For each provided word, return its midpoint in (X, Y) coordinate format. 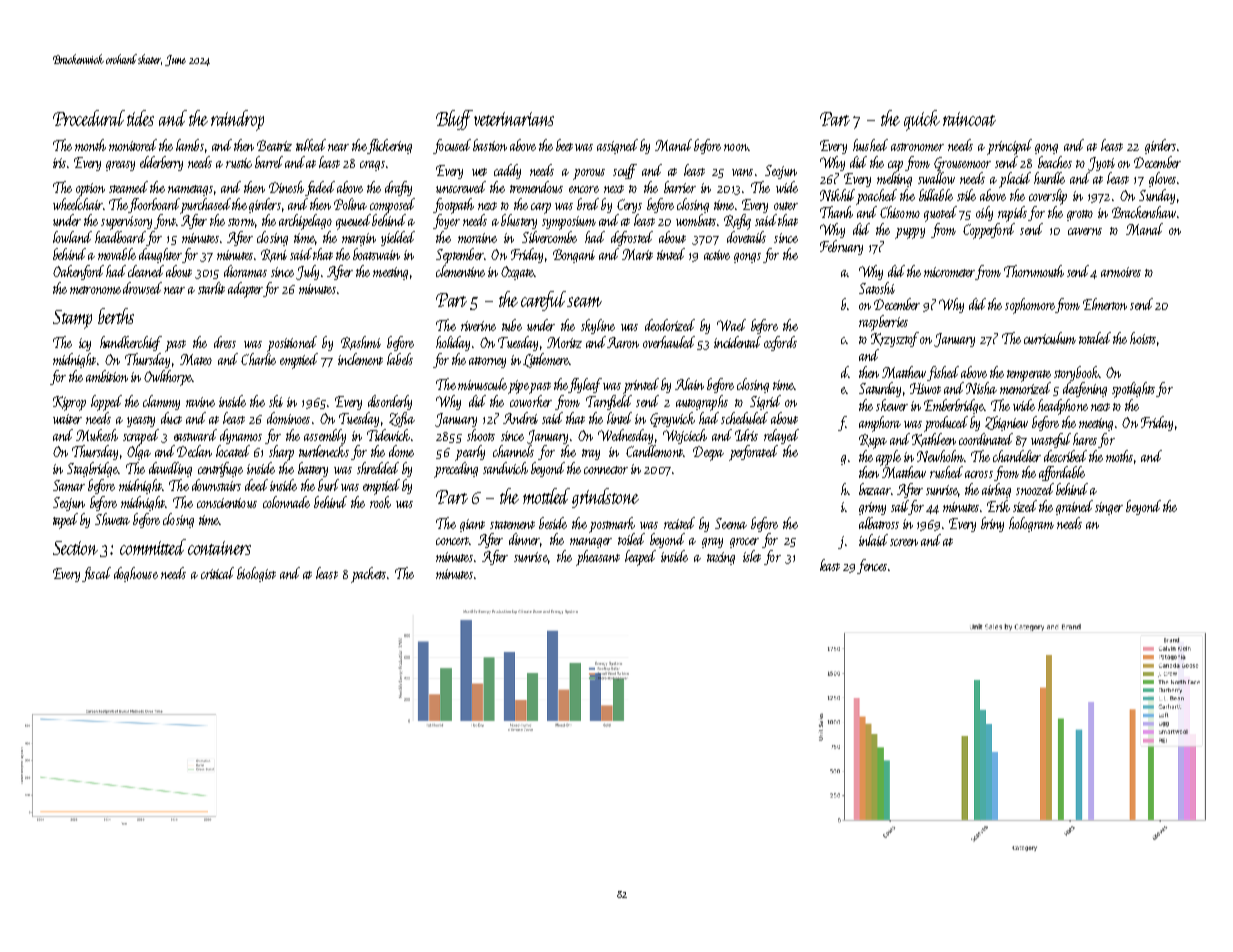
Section (75, 548)
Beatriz (274, 145)
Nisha (981, 388)
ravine (200, 402)
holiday (453, 343)
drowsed (142, 288)
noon (736, 147)
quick (922, 120)
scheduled (744, 418)
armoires (1121, 272)
